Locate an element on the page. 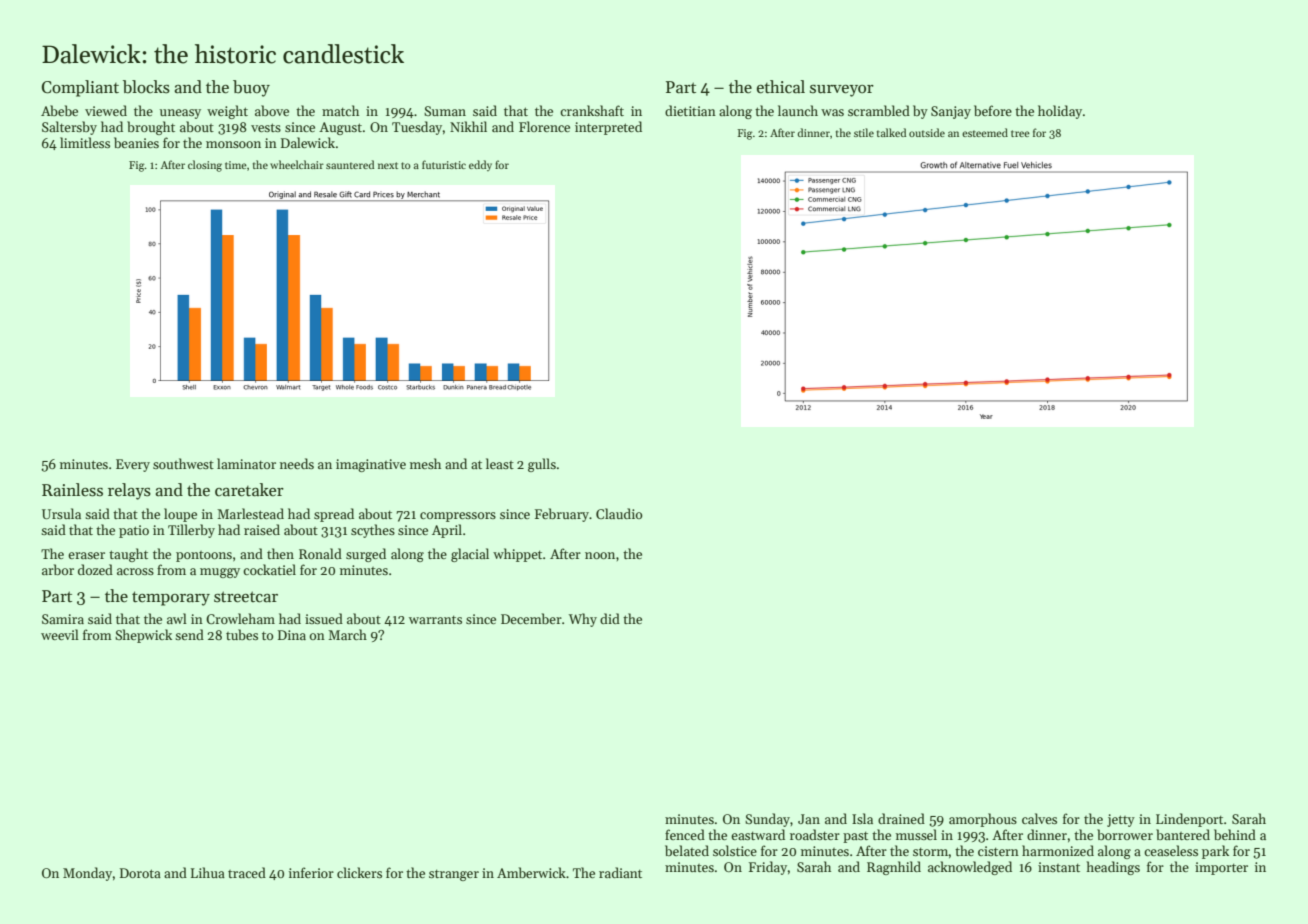 This document has height=924, width=1308. whippet is located at coordinates (517, 555).
